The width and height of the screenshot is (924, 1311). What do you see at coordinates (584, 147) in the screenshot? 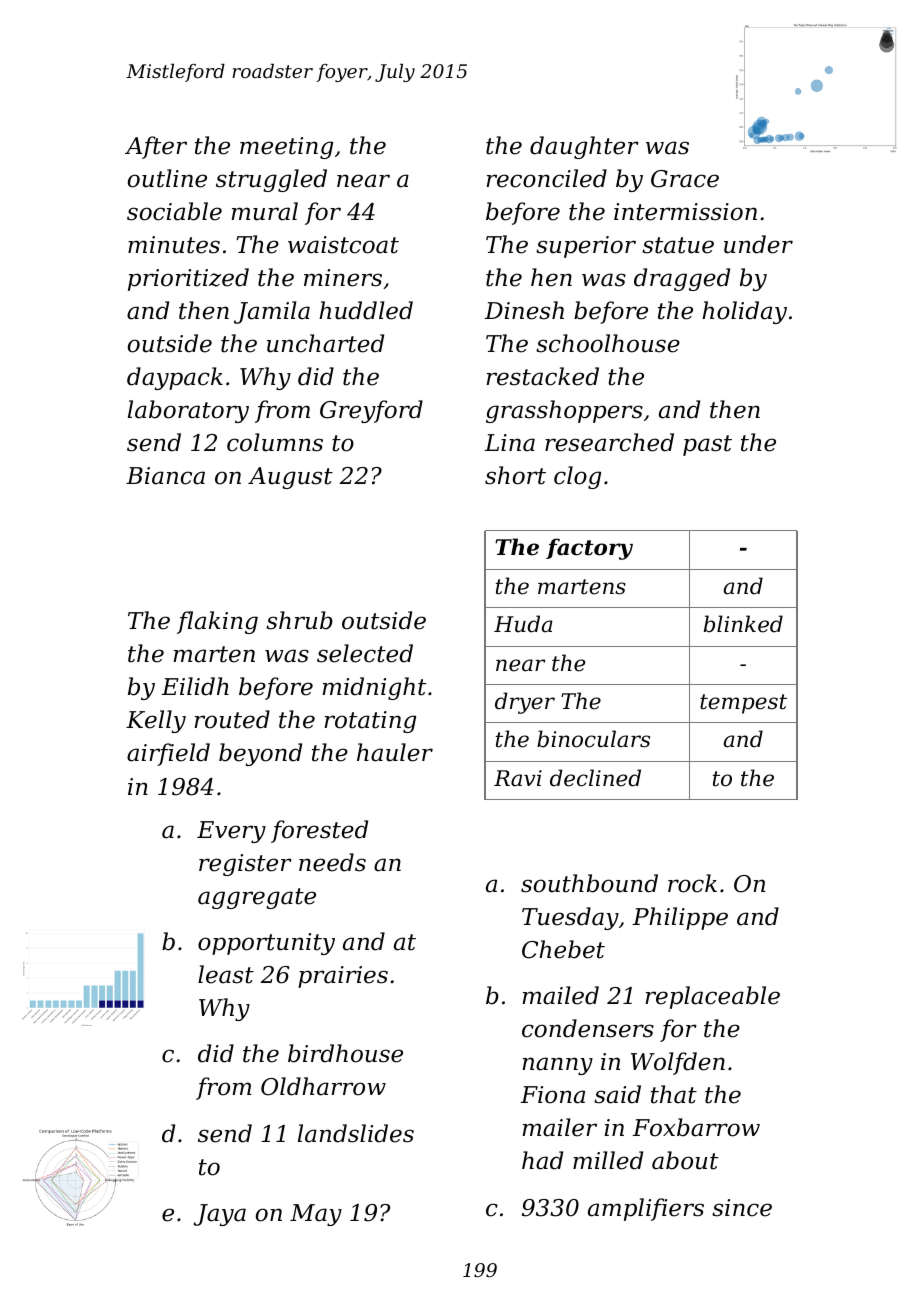
I see `daughter` at bounding box center [584, 147].
